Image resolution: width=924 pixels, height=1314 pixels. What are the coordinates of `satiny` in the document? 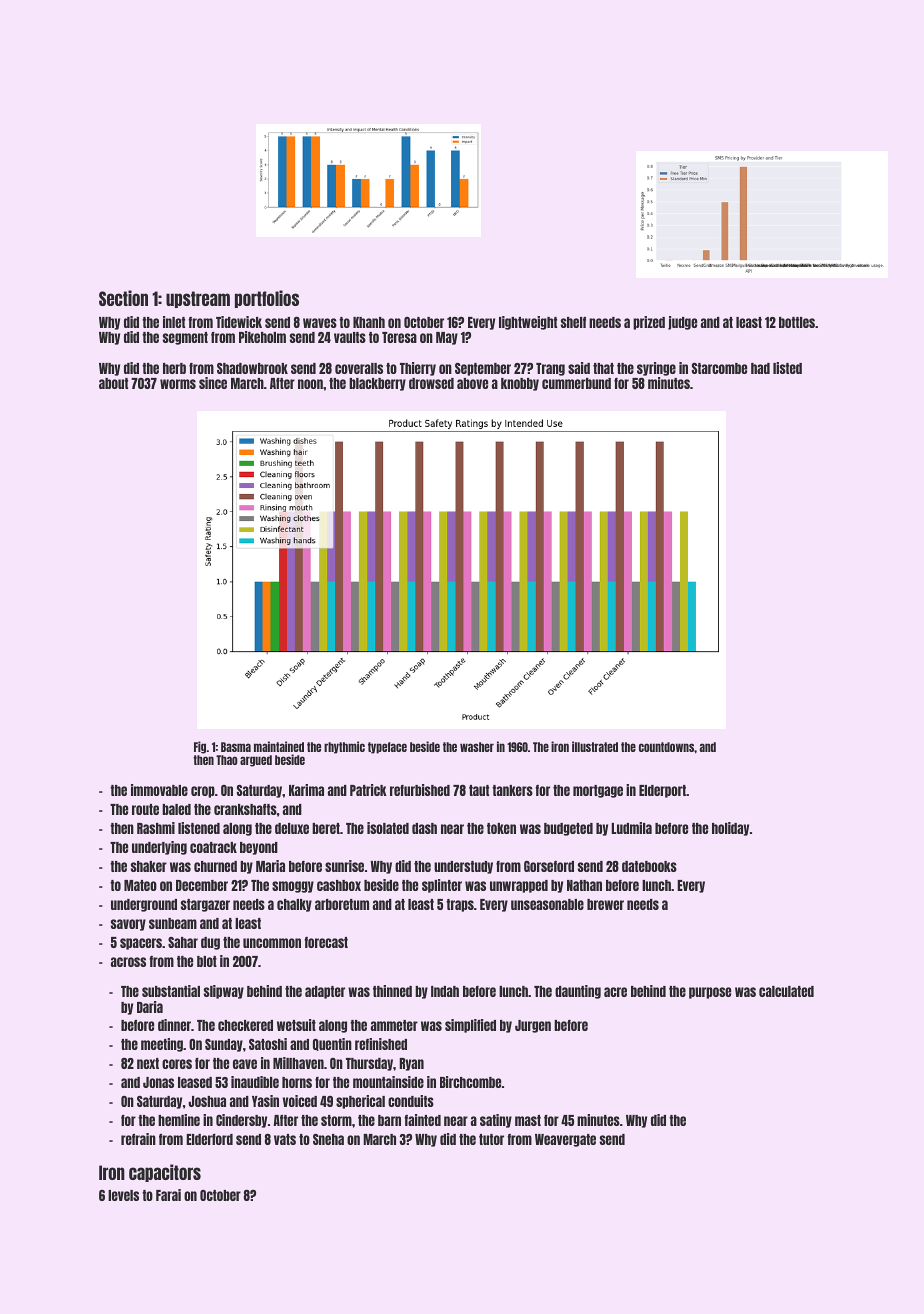 It's located at (496, 1121).
